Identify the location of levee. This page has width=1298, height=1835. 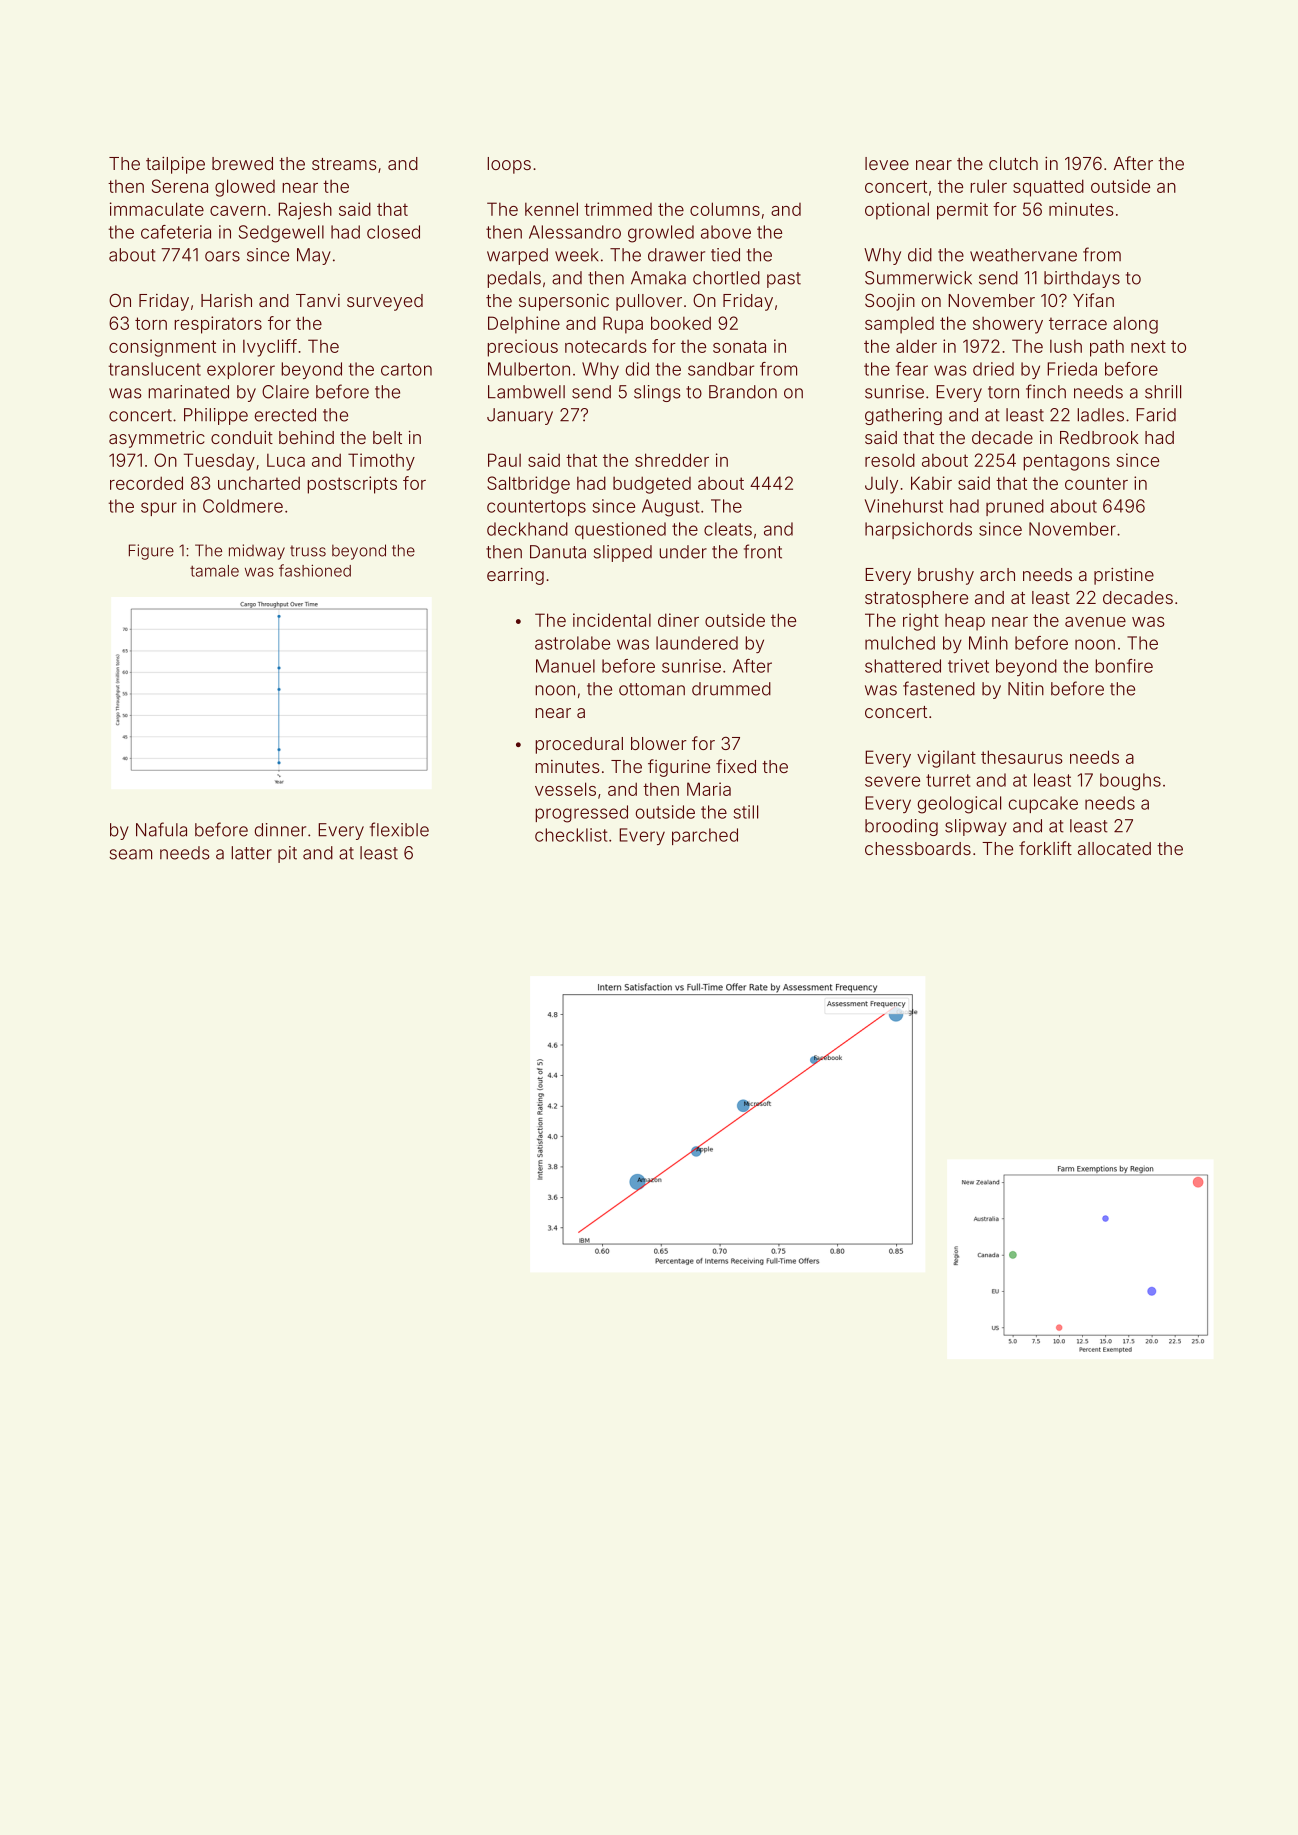
(887, 163).
